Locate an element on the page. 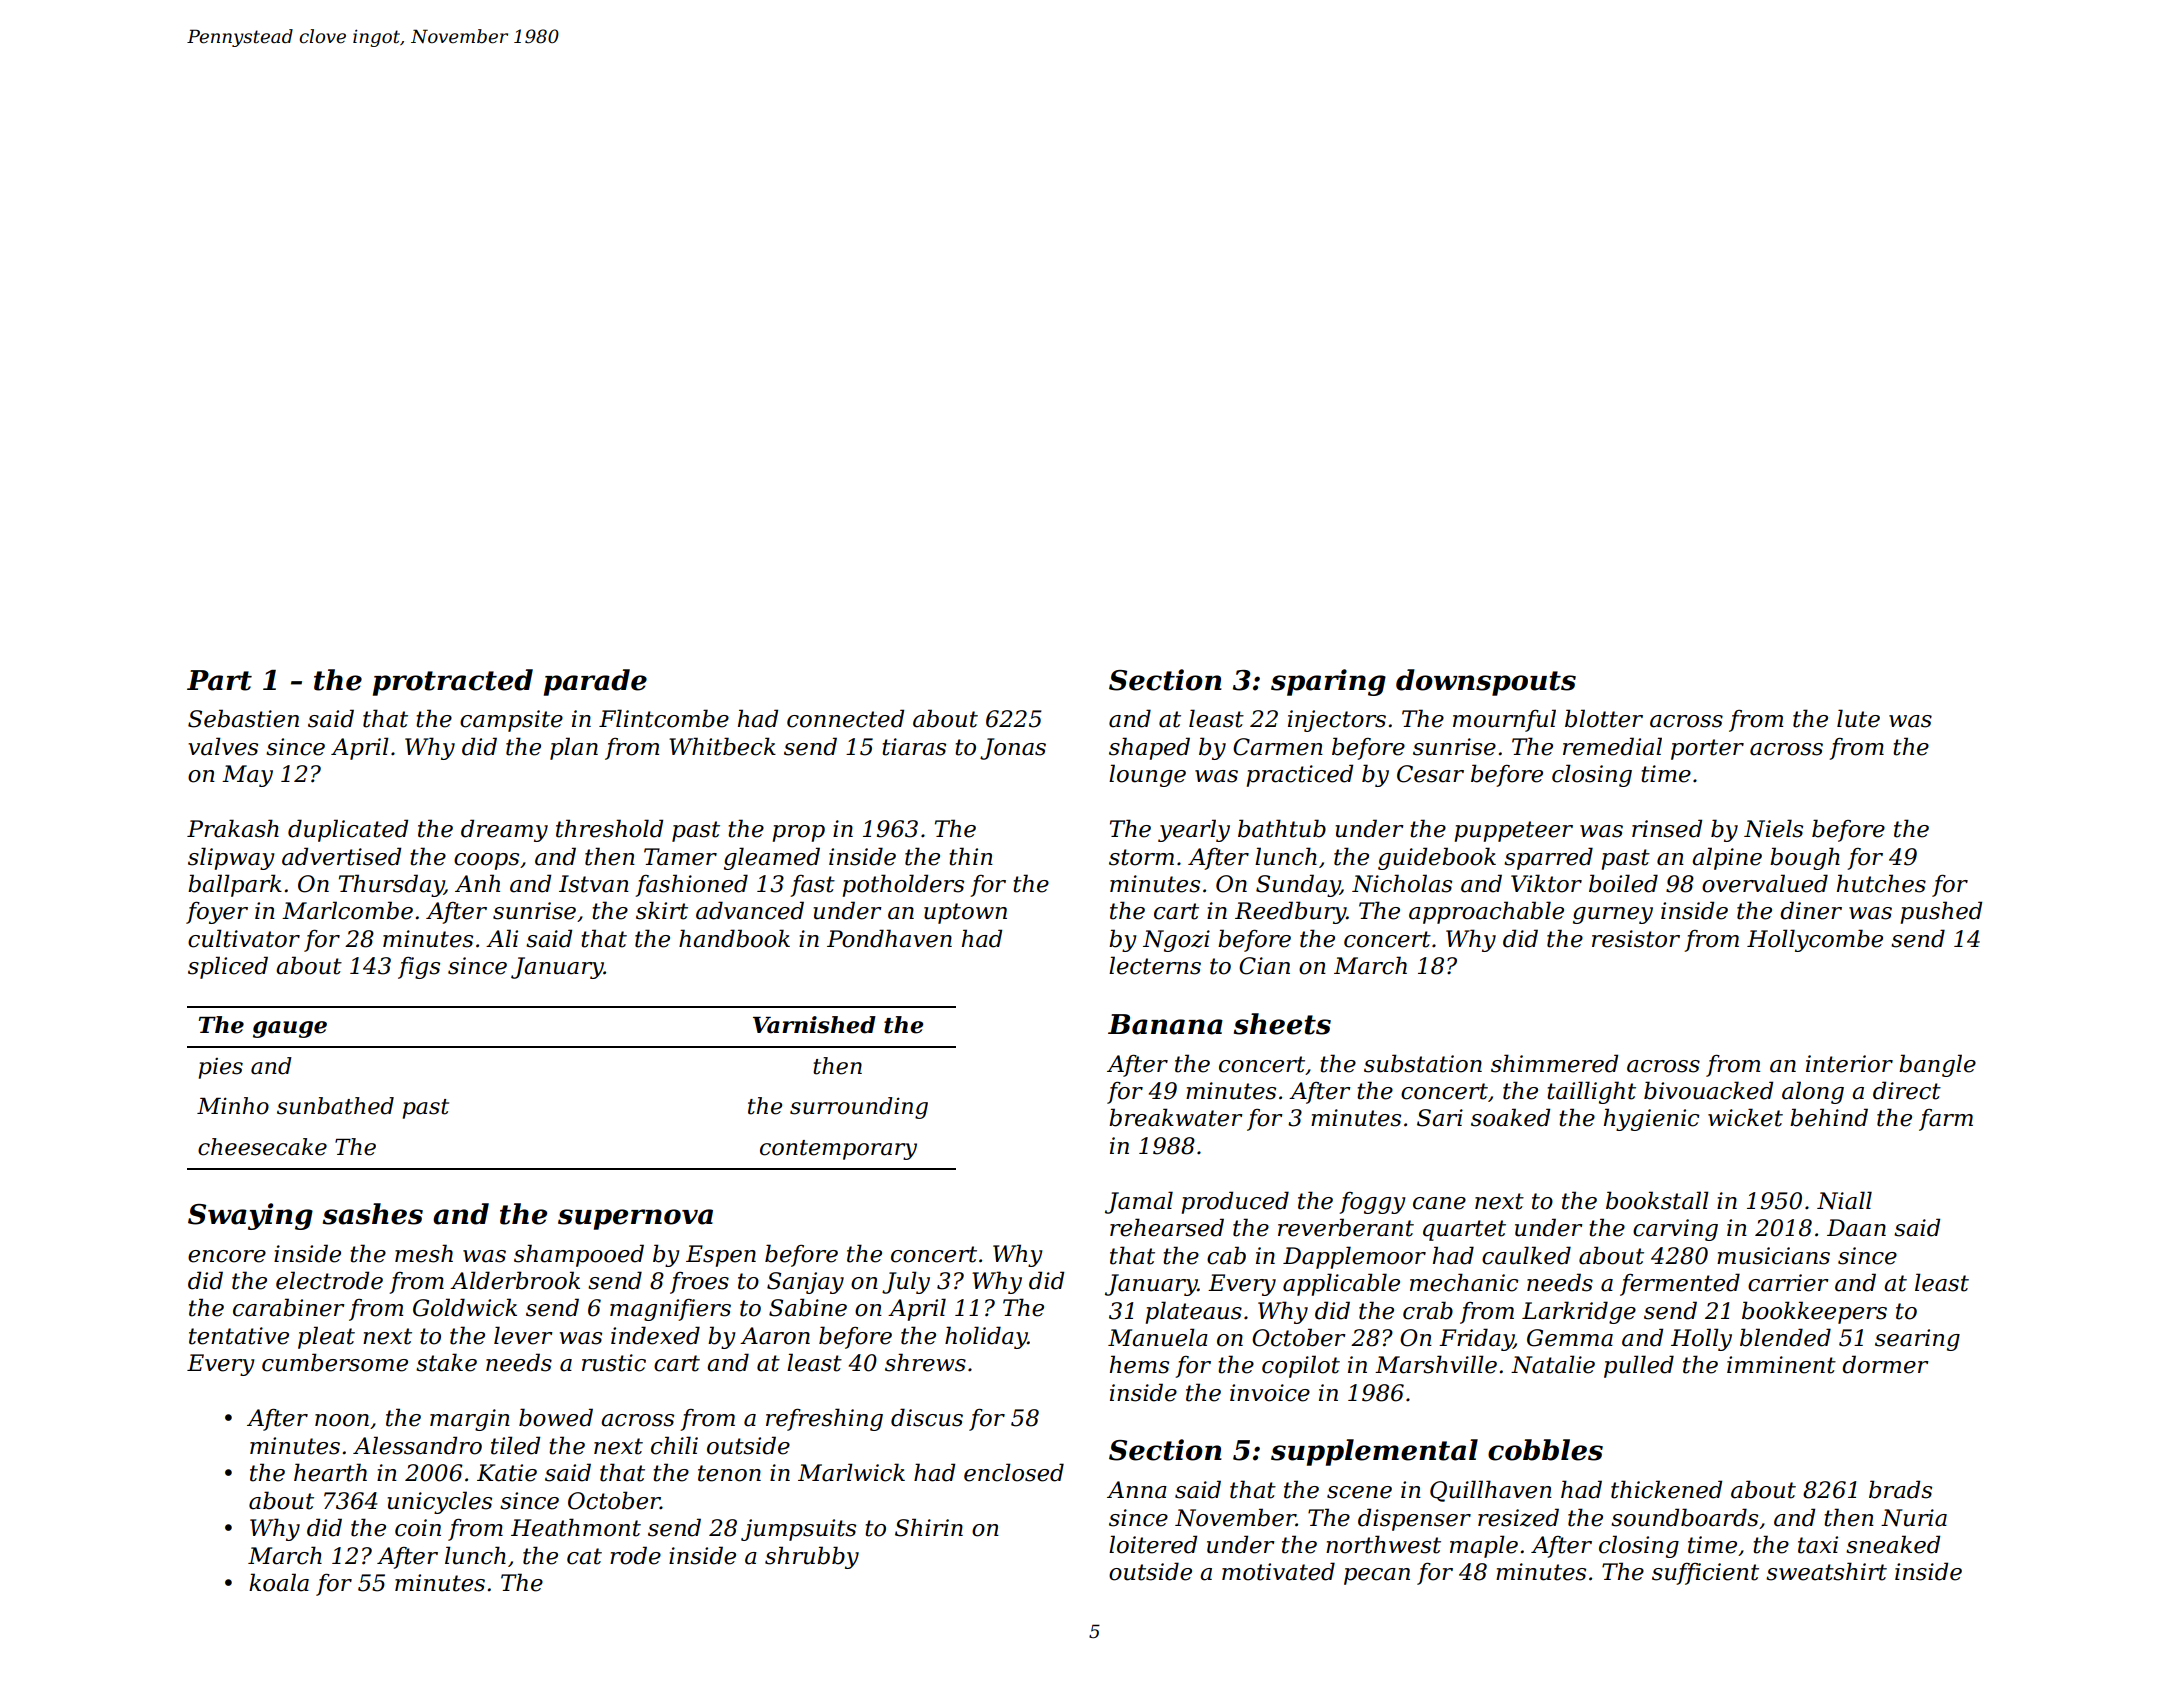 This image has width=2178, height=1683. Part is located at coordinates (219, 680).
